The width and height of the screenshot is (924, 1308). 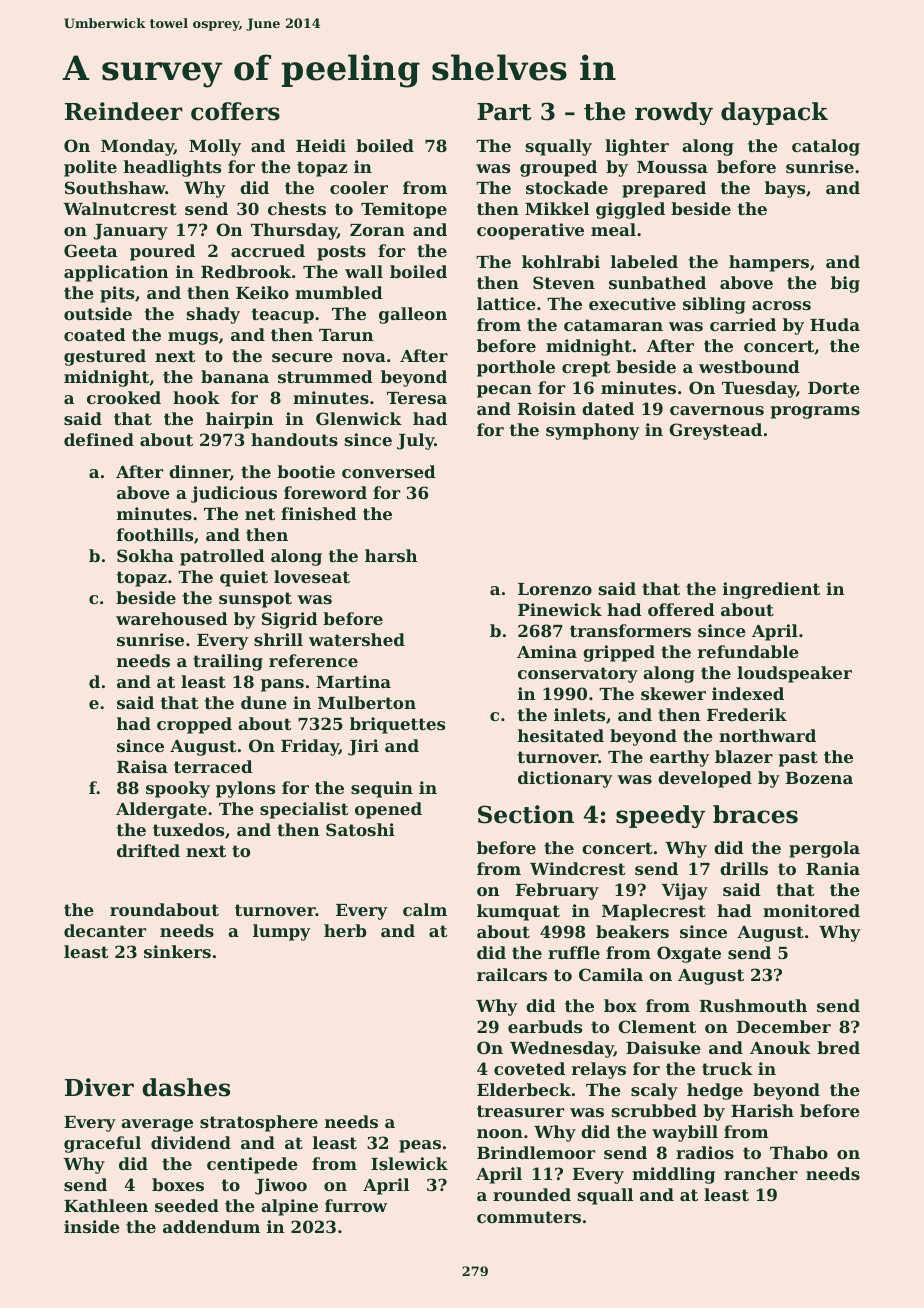 I want to click on Clement, so click(x=657, y=1026).
